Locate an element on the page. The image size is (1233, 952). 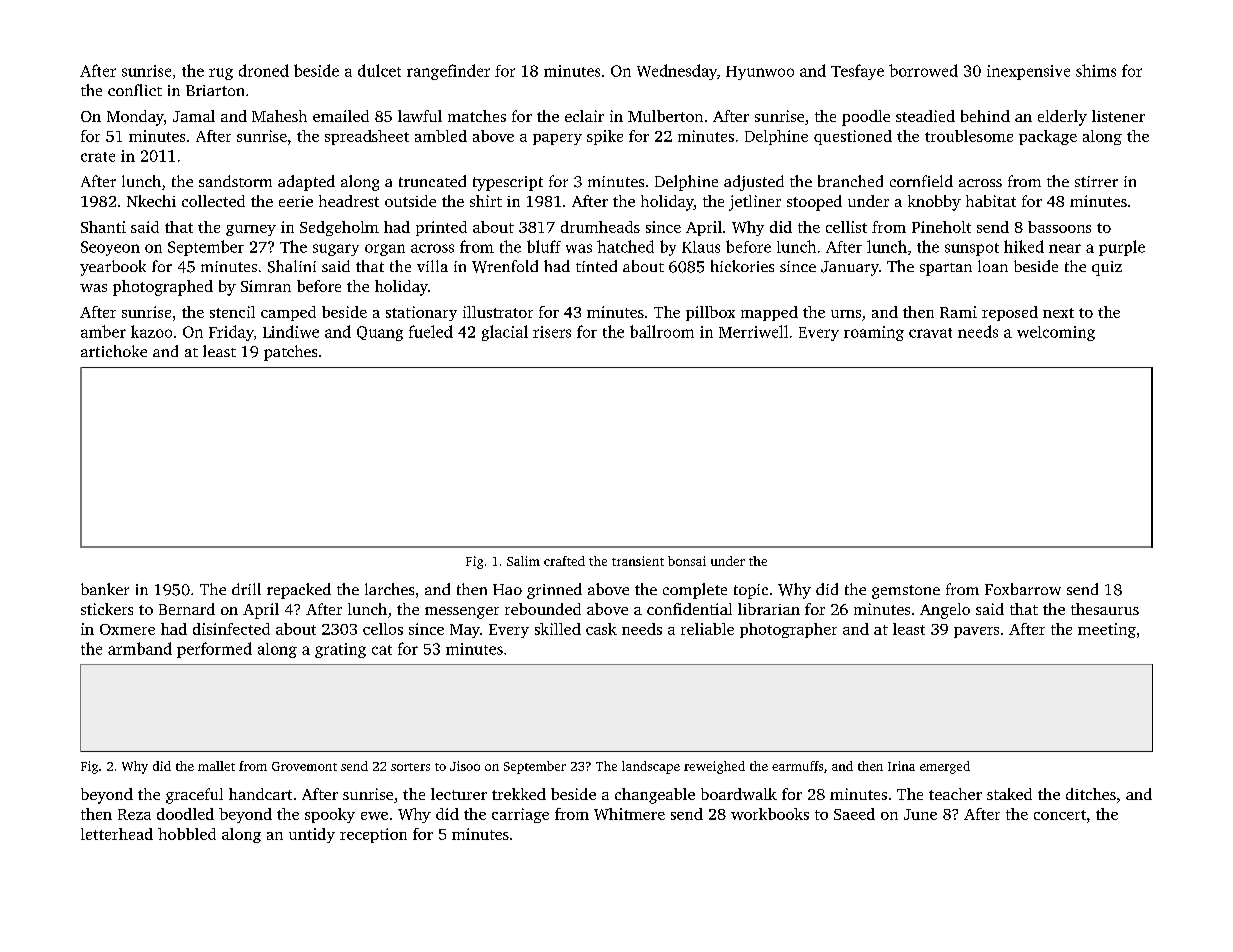
pavers is located at coordinates (976, 632).
